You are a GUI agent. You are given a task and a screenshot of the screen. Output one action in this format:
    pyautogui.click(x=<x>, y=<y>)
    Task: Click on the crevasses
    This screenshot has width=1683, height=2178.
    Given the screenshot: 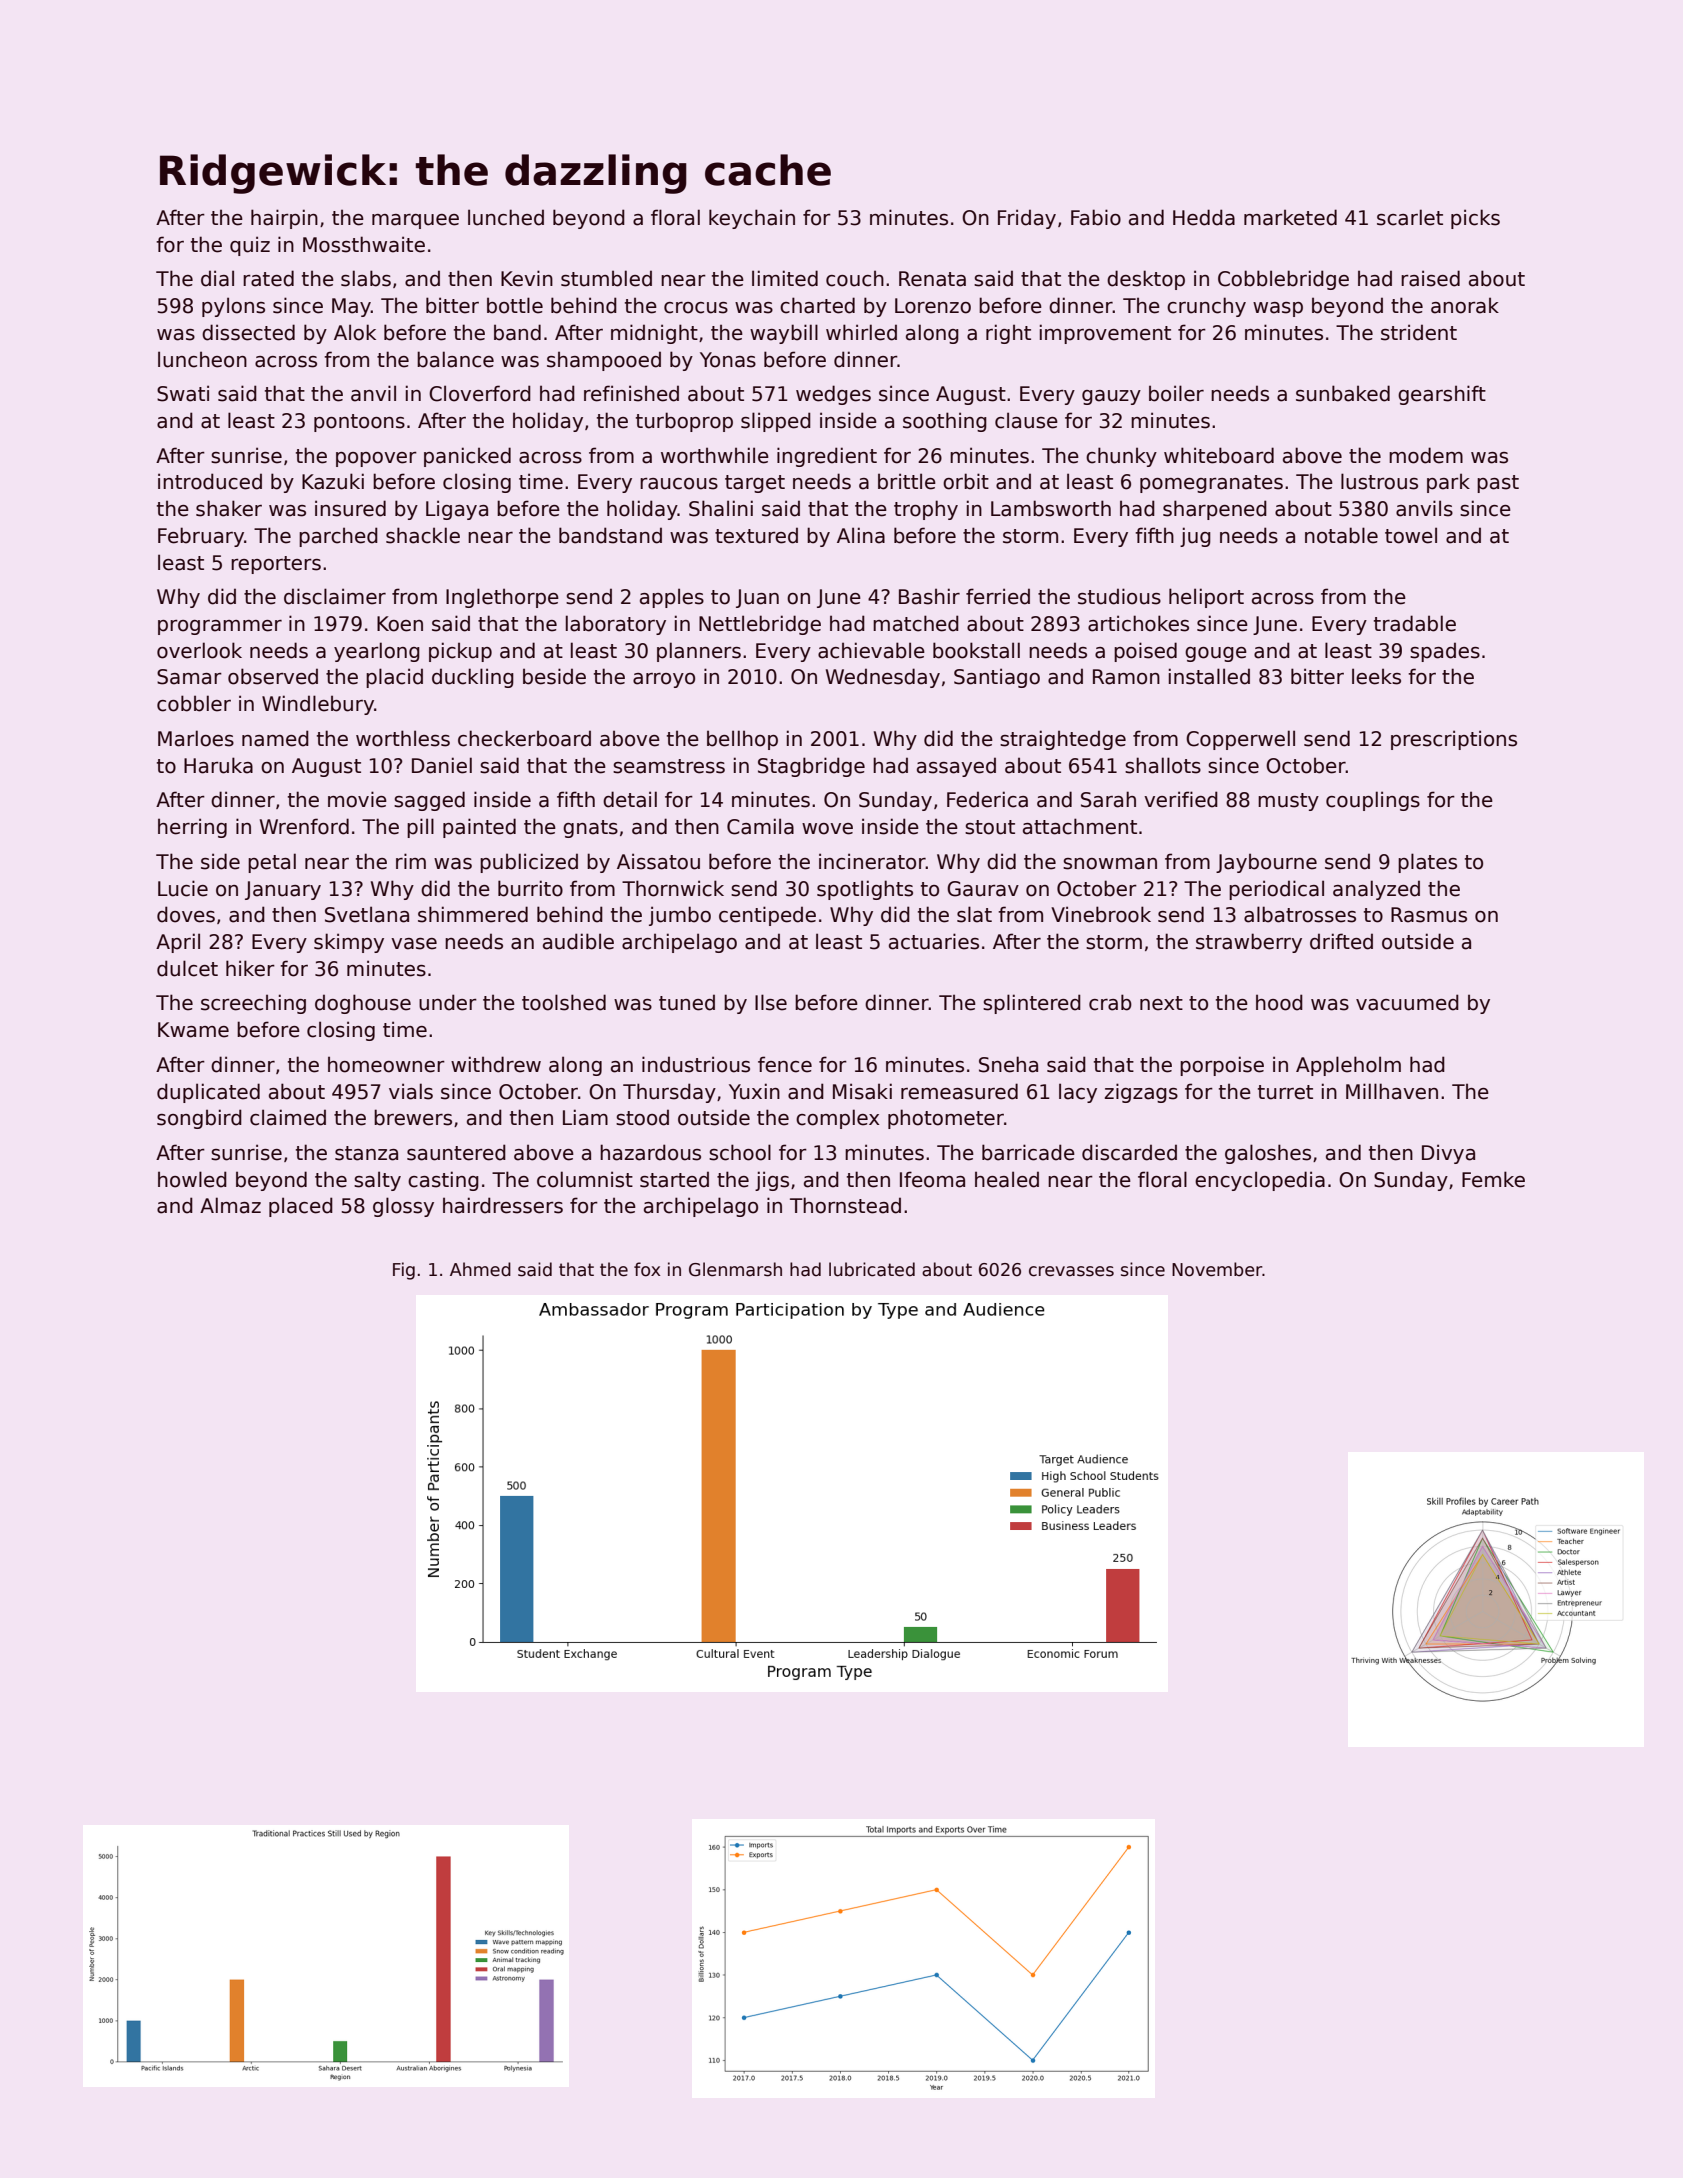 What is the action you would take?
    pyautogui.click(x=1071, y=1271)
